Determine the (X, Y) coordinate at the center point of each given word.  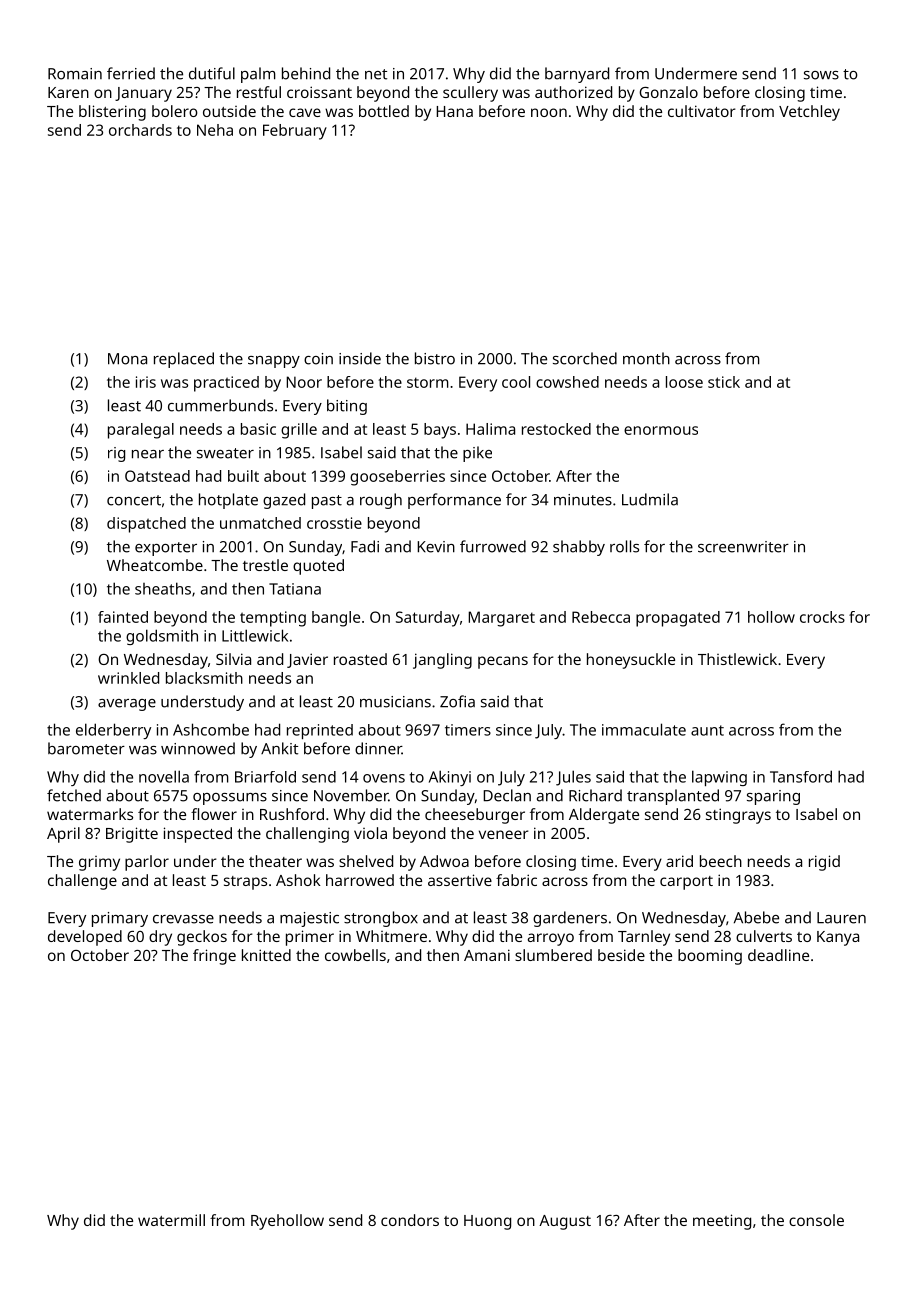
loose (684, 382)
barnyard (577, 75)
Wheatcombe (155, 565)
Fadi (365, 546)
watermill (171, 1220)
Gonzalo (668, 92)
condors (410, 1220)
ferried (131, 73)
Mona (127, 359)
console (816, 1220)
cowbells (355, 955)
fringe (214, 957)
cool (516, 382)
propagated (678, 619)
